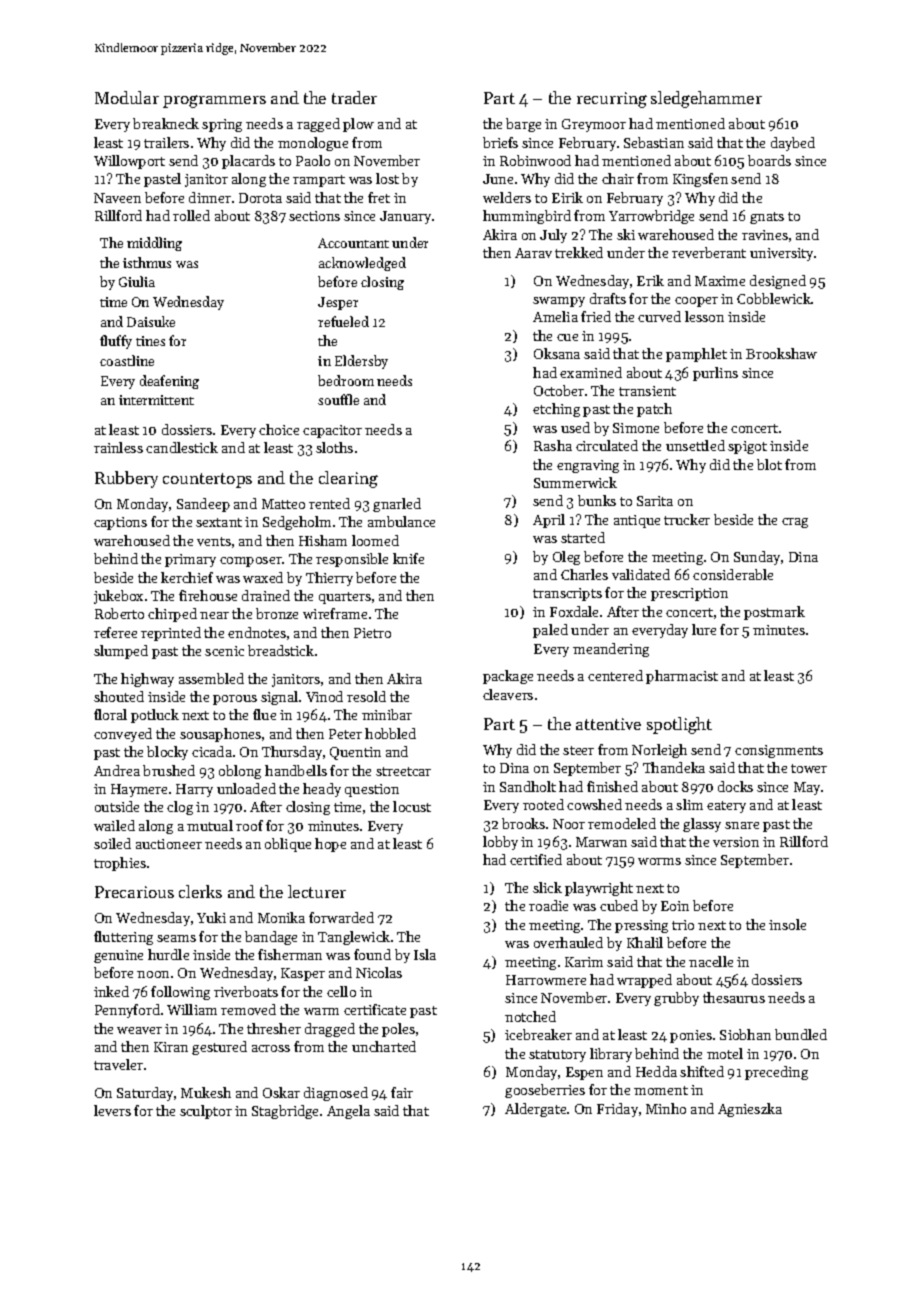 The height and width of the document is (1308, 924). Describe the element at coordinates (212, 751) in the document. I see `cicada` at that location.
